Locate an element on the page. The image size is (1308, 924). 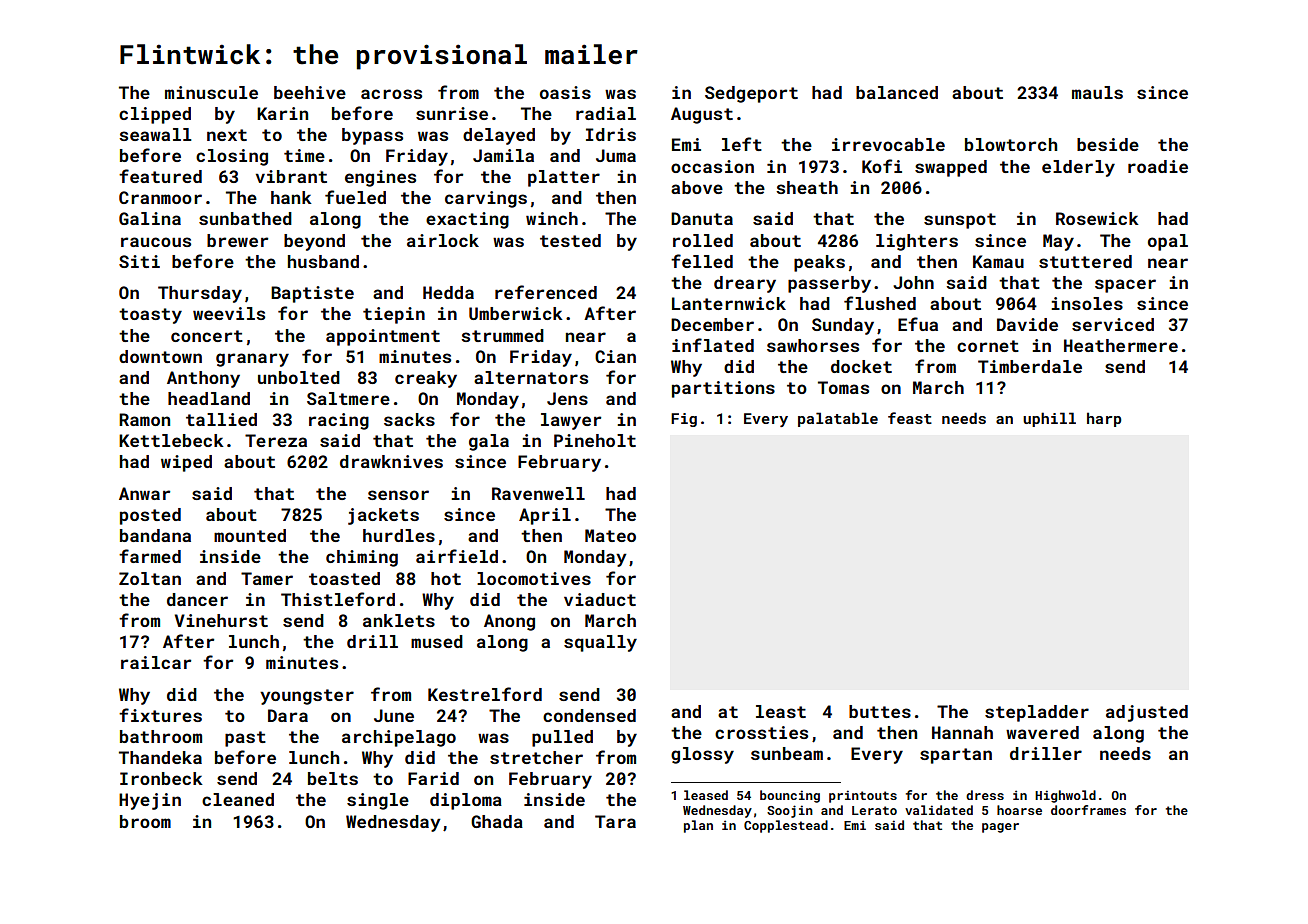
stepladder is located at coordinates (1037, 713).
